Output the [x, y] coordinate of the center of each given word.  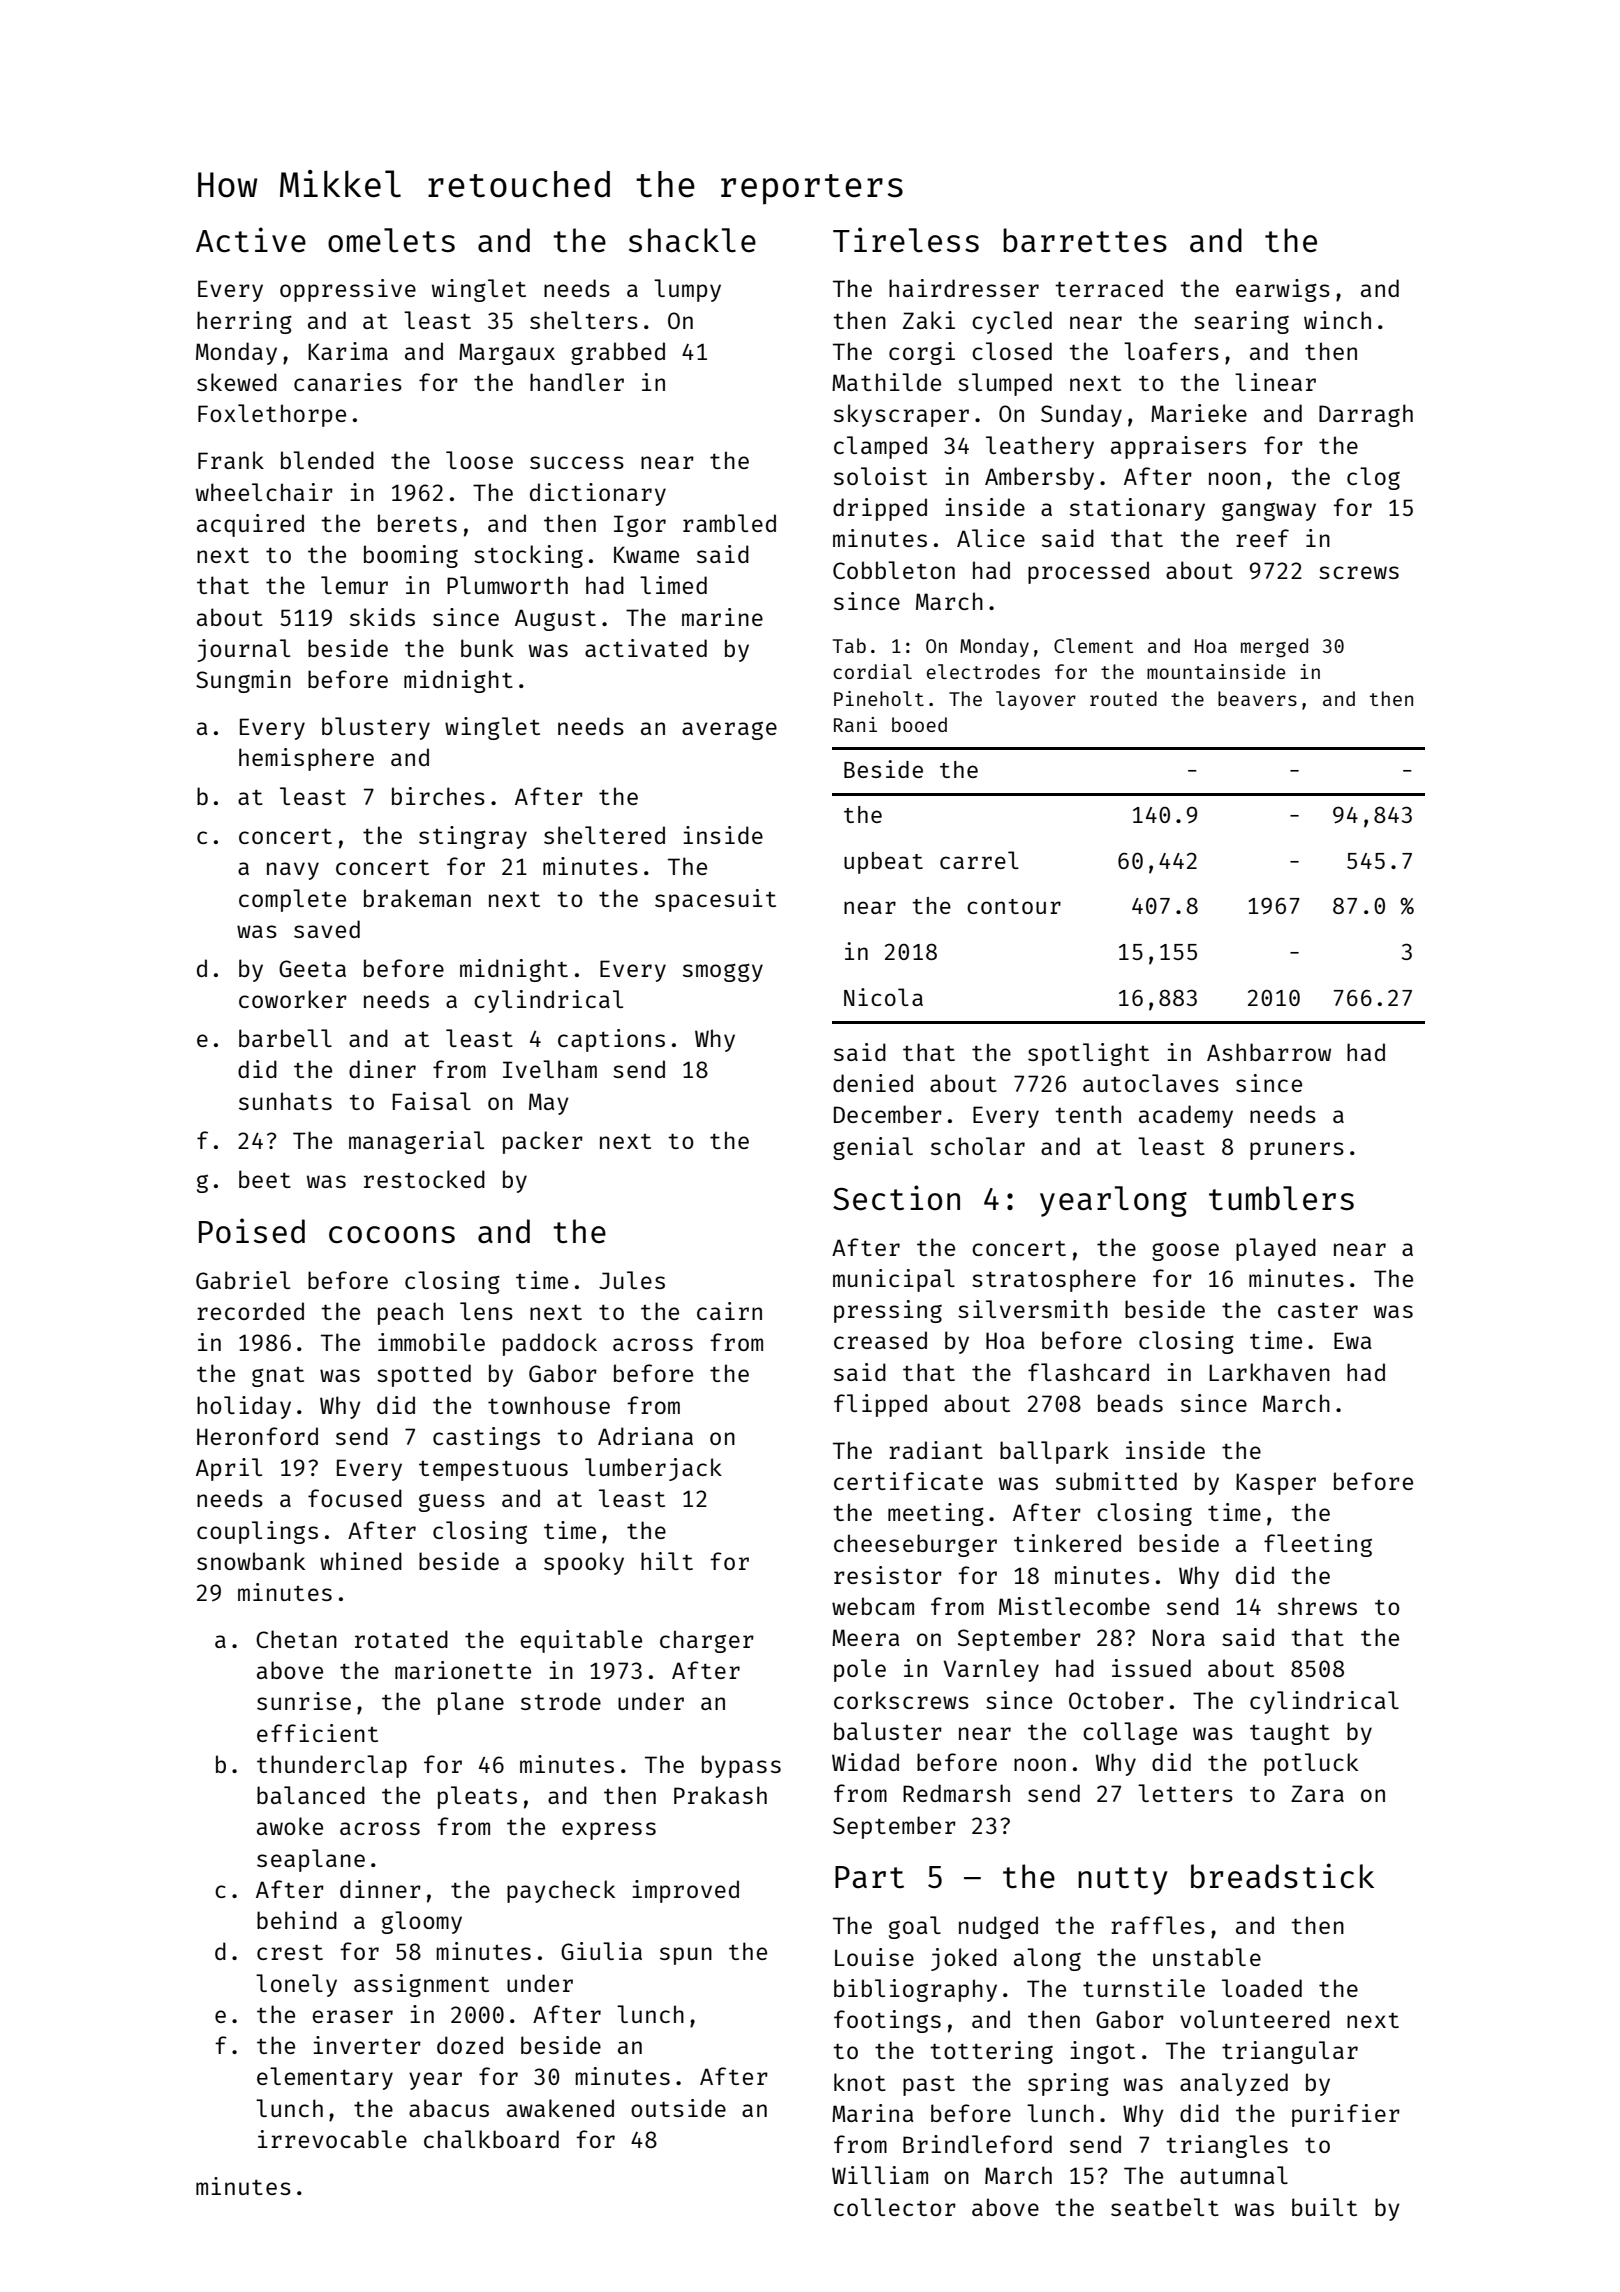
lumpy [687, 290]
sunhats [285, 1101]
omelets [391, 240]
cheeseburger [915, 1545]
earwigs [1283, 290]
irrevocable [332, 2139]
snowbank [251, 1561]
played [1276, 1249]
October [1116, 1700]
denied [873, 1083]
